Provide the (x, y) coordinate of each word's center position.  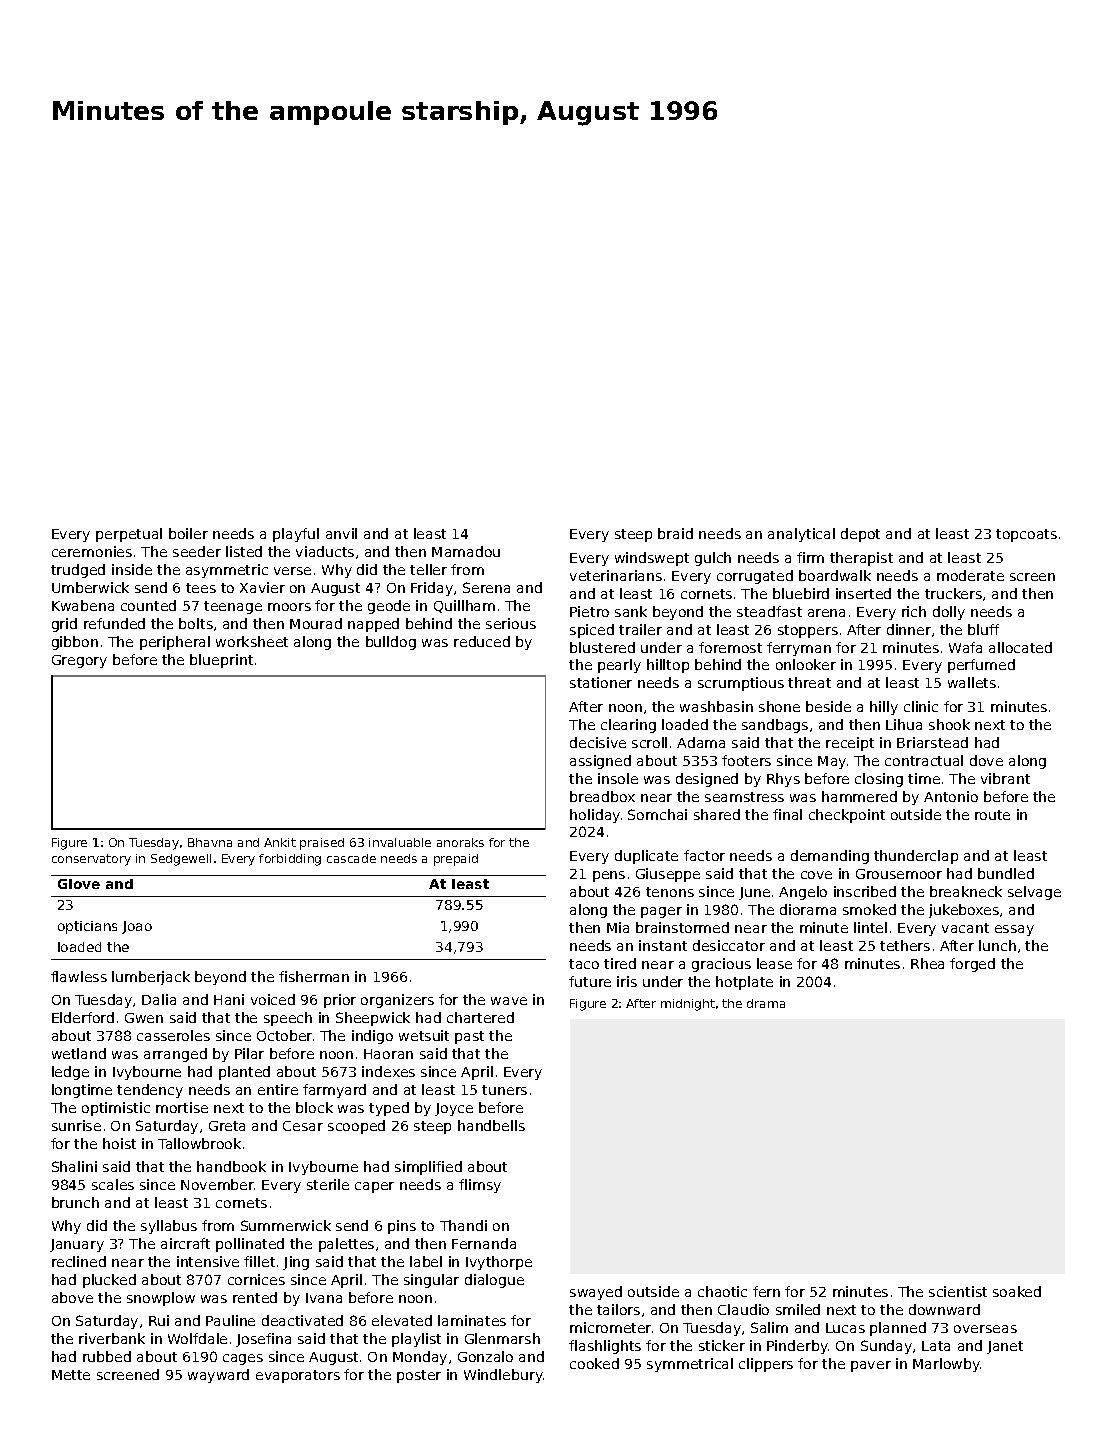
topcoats (1026, 535)
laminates (472, 1320)
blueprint (221, 661)
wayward (218, 1376)
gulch (713, 559)
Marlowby (946, 1365)
